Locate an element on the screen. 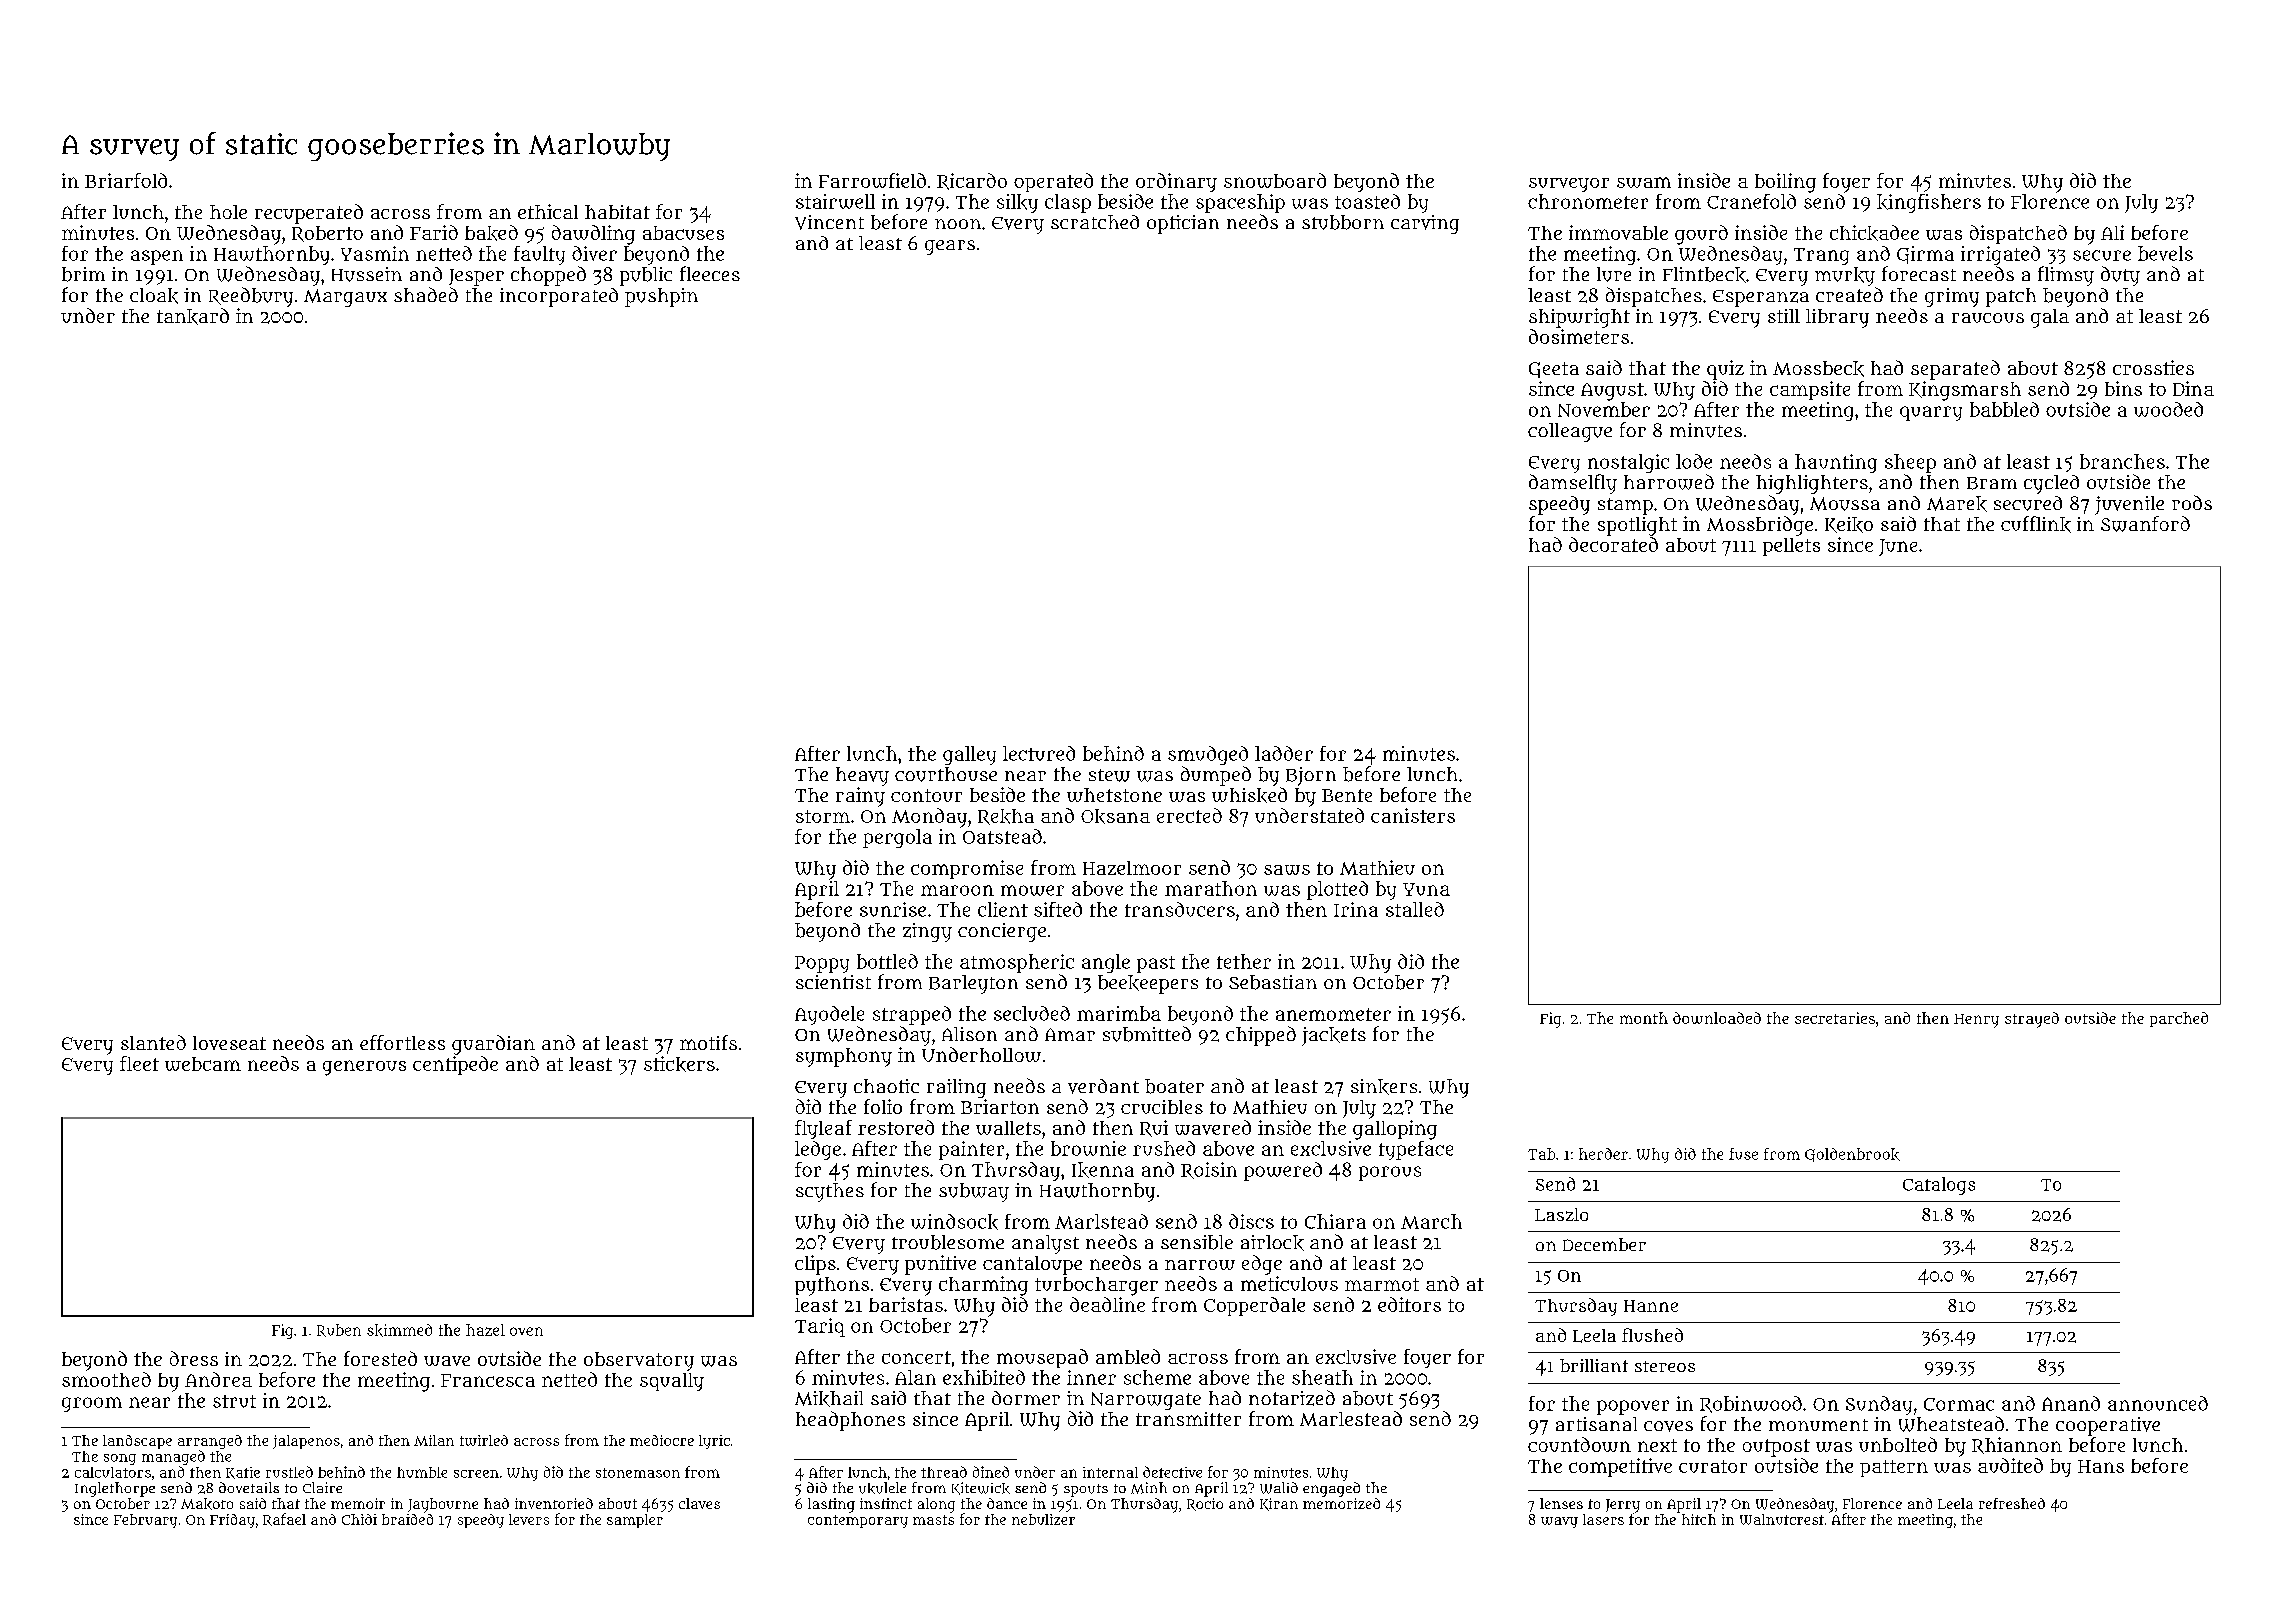 The image size is (2282, 1614). clasp is located at coordinates (1068, 203).
